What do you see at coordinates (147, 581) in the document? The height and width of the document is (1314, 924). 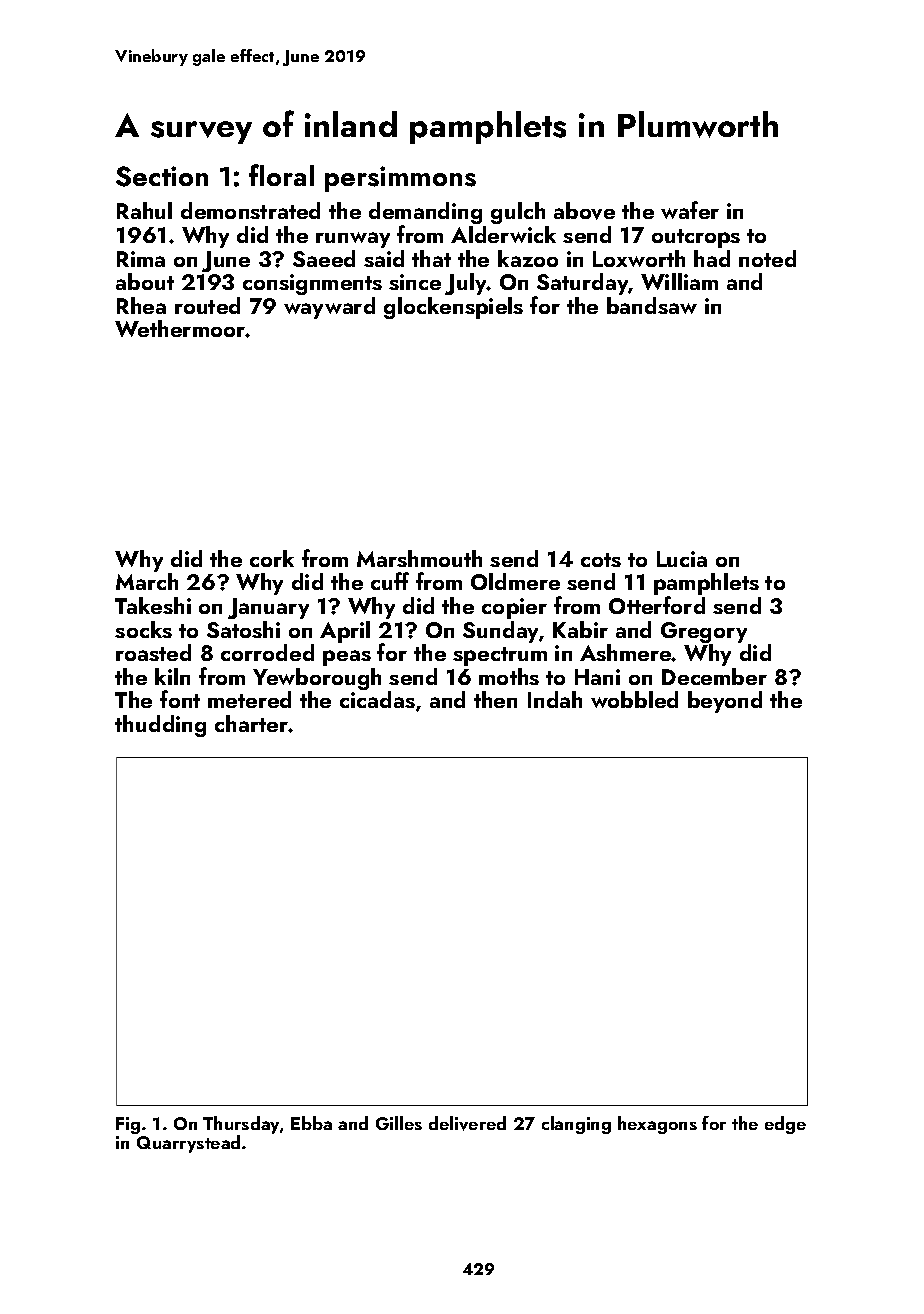 I see `March` at bounding box center [147, 581].
